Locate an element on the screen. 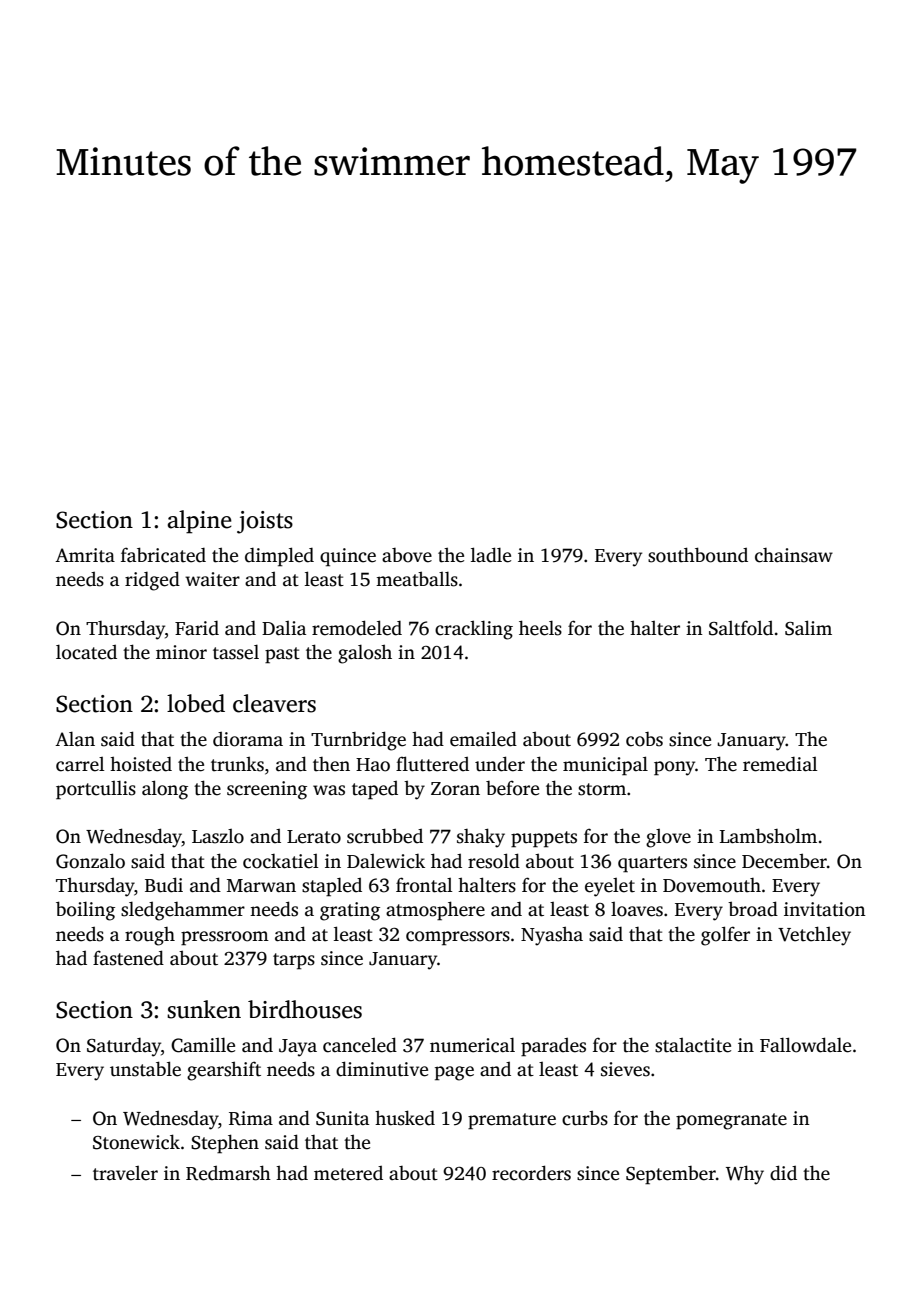 This screenshot has width=924, height=1311. did is located at coordinates (783, 1173).
